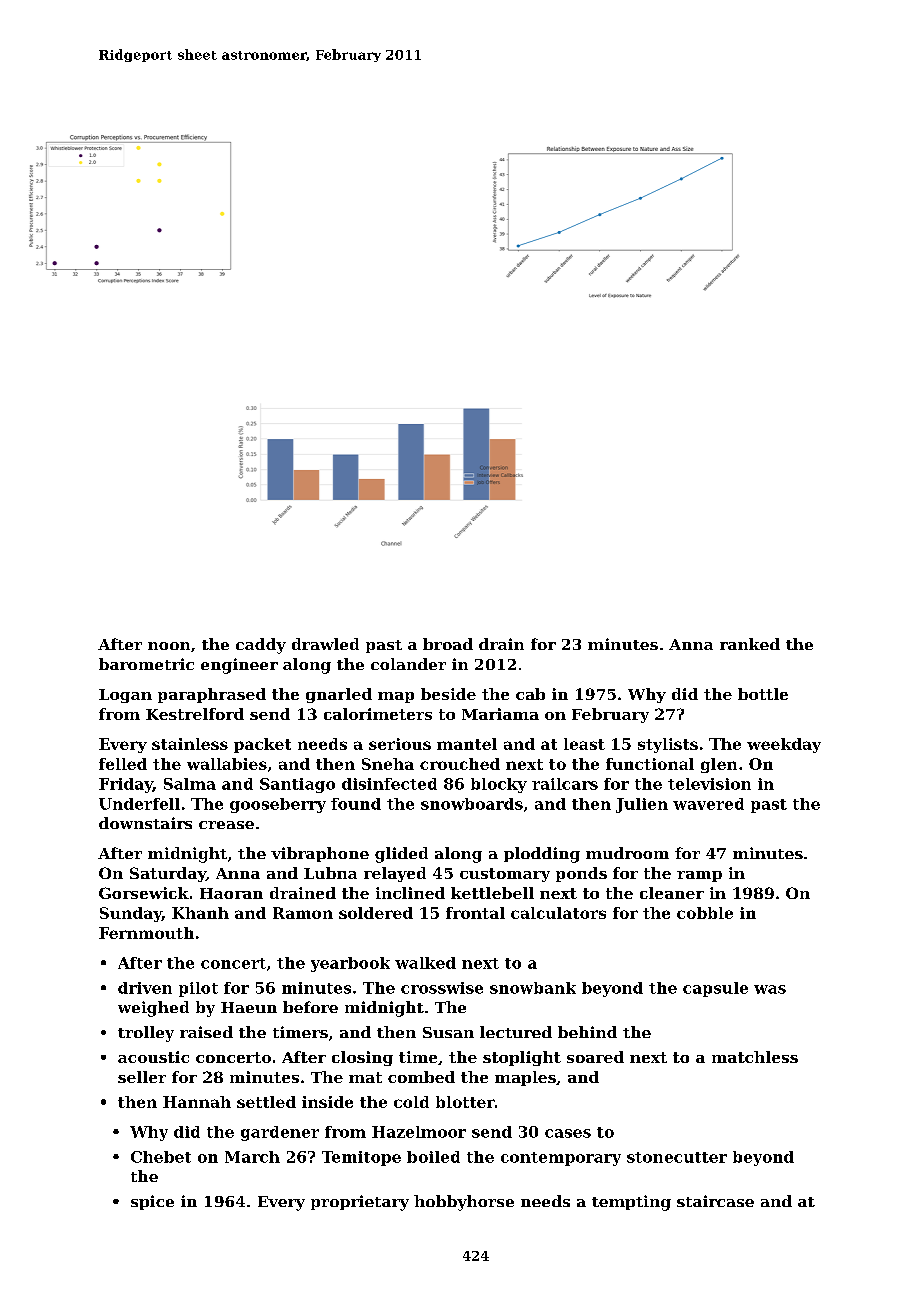 The height and width of the document is (1308, 924). What do you see at coordinates (198, 989) in the document?
I see `pilot` at bounding box center [198, 989].
